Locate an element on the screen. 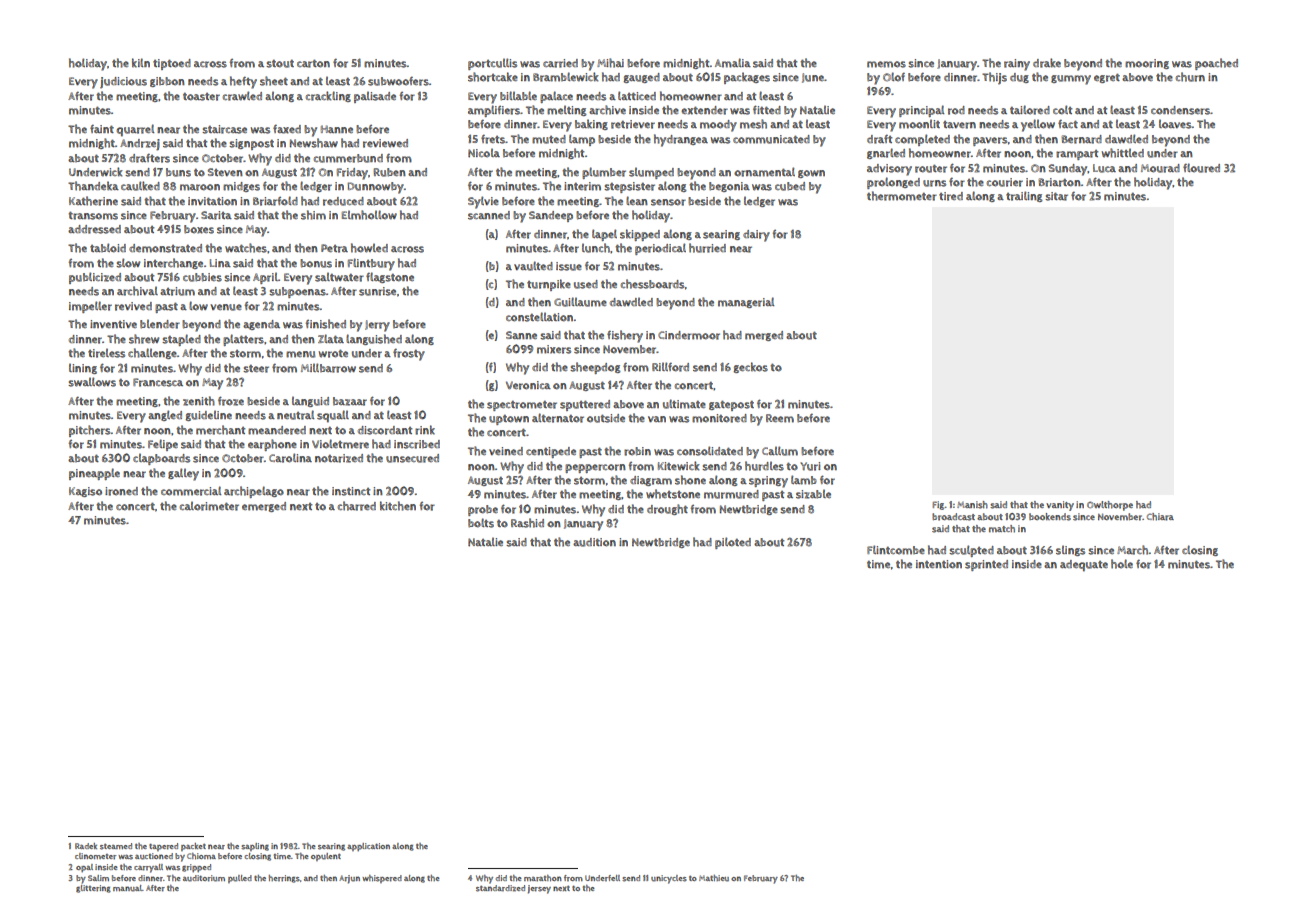 Image resolution: width=1308 pixels, height=924 pixels. unicycles is located at coordinates (669, 879).
